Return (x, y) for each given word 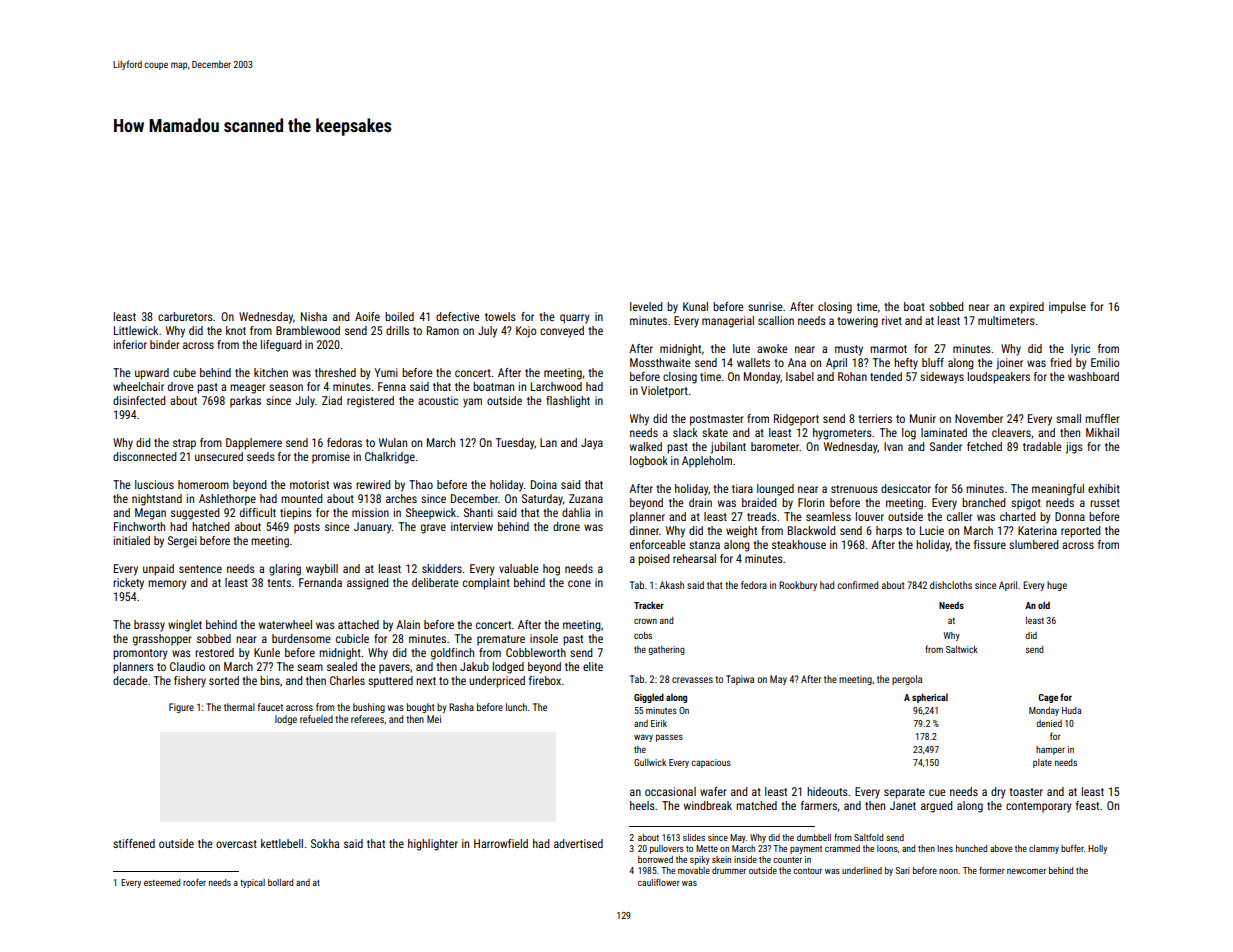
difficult (258, 512)
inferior (130, 344)
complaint (486, 584)
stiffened (134, 843)
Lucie (932, 530)
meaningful (1058, 490)
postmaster (716, 420)
